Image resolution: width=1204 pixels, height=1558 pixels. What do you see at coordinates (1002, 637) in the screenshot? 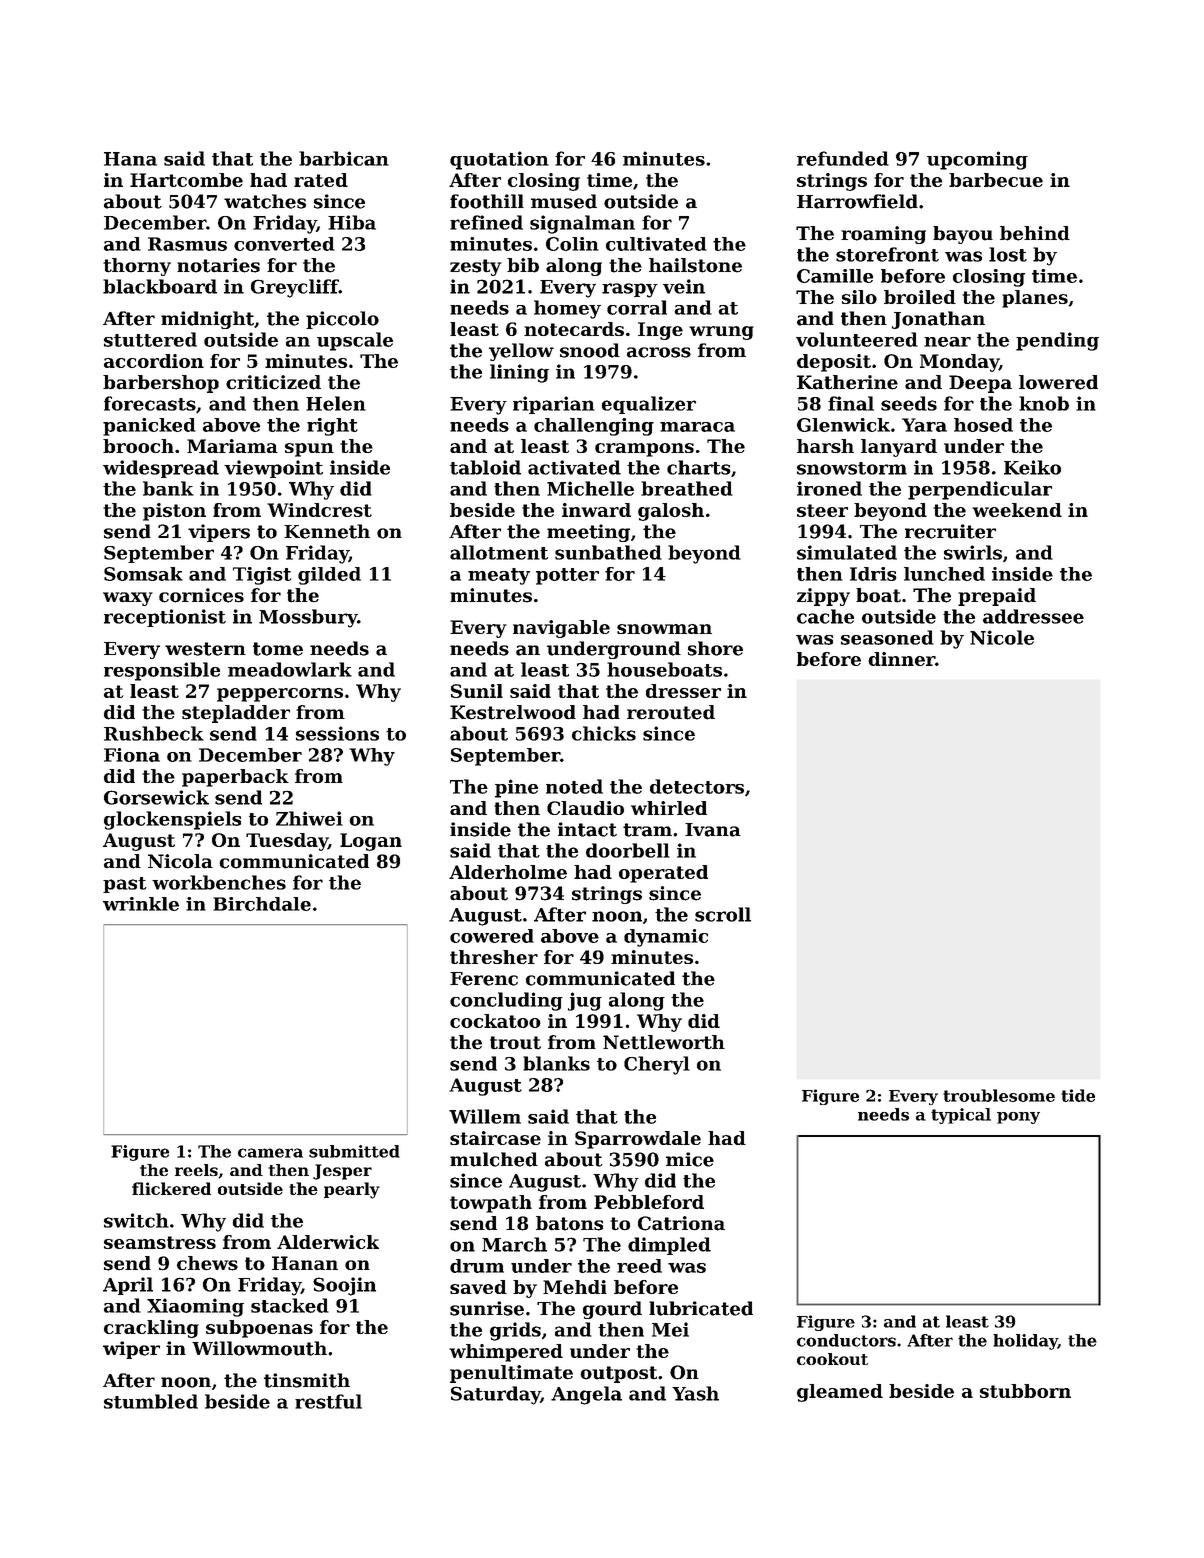
I see `Nicole` at bounding box center [1002, 637].
